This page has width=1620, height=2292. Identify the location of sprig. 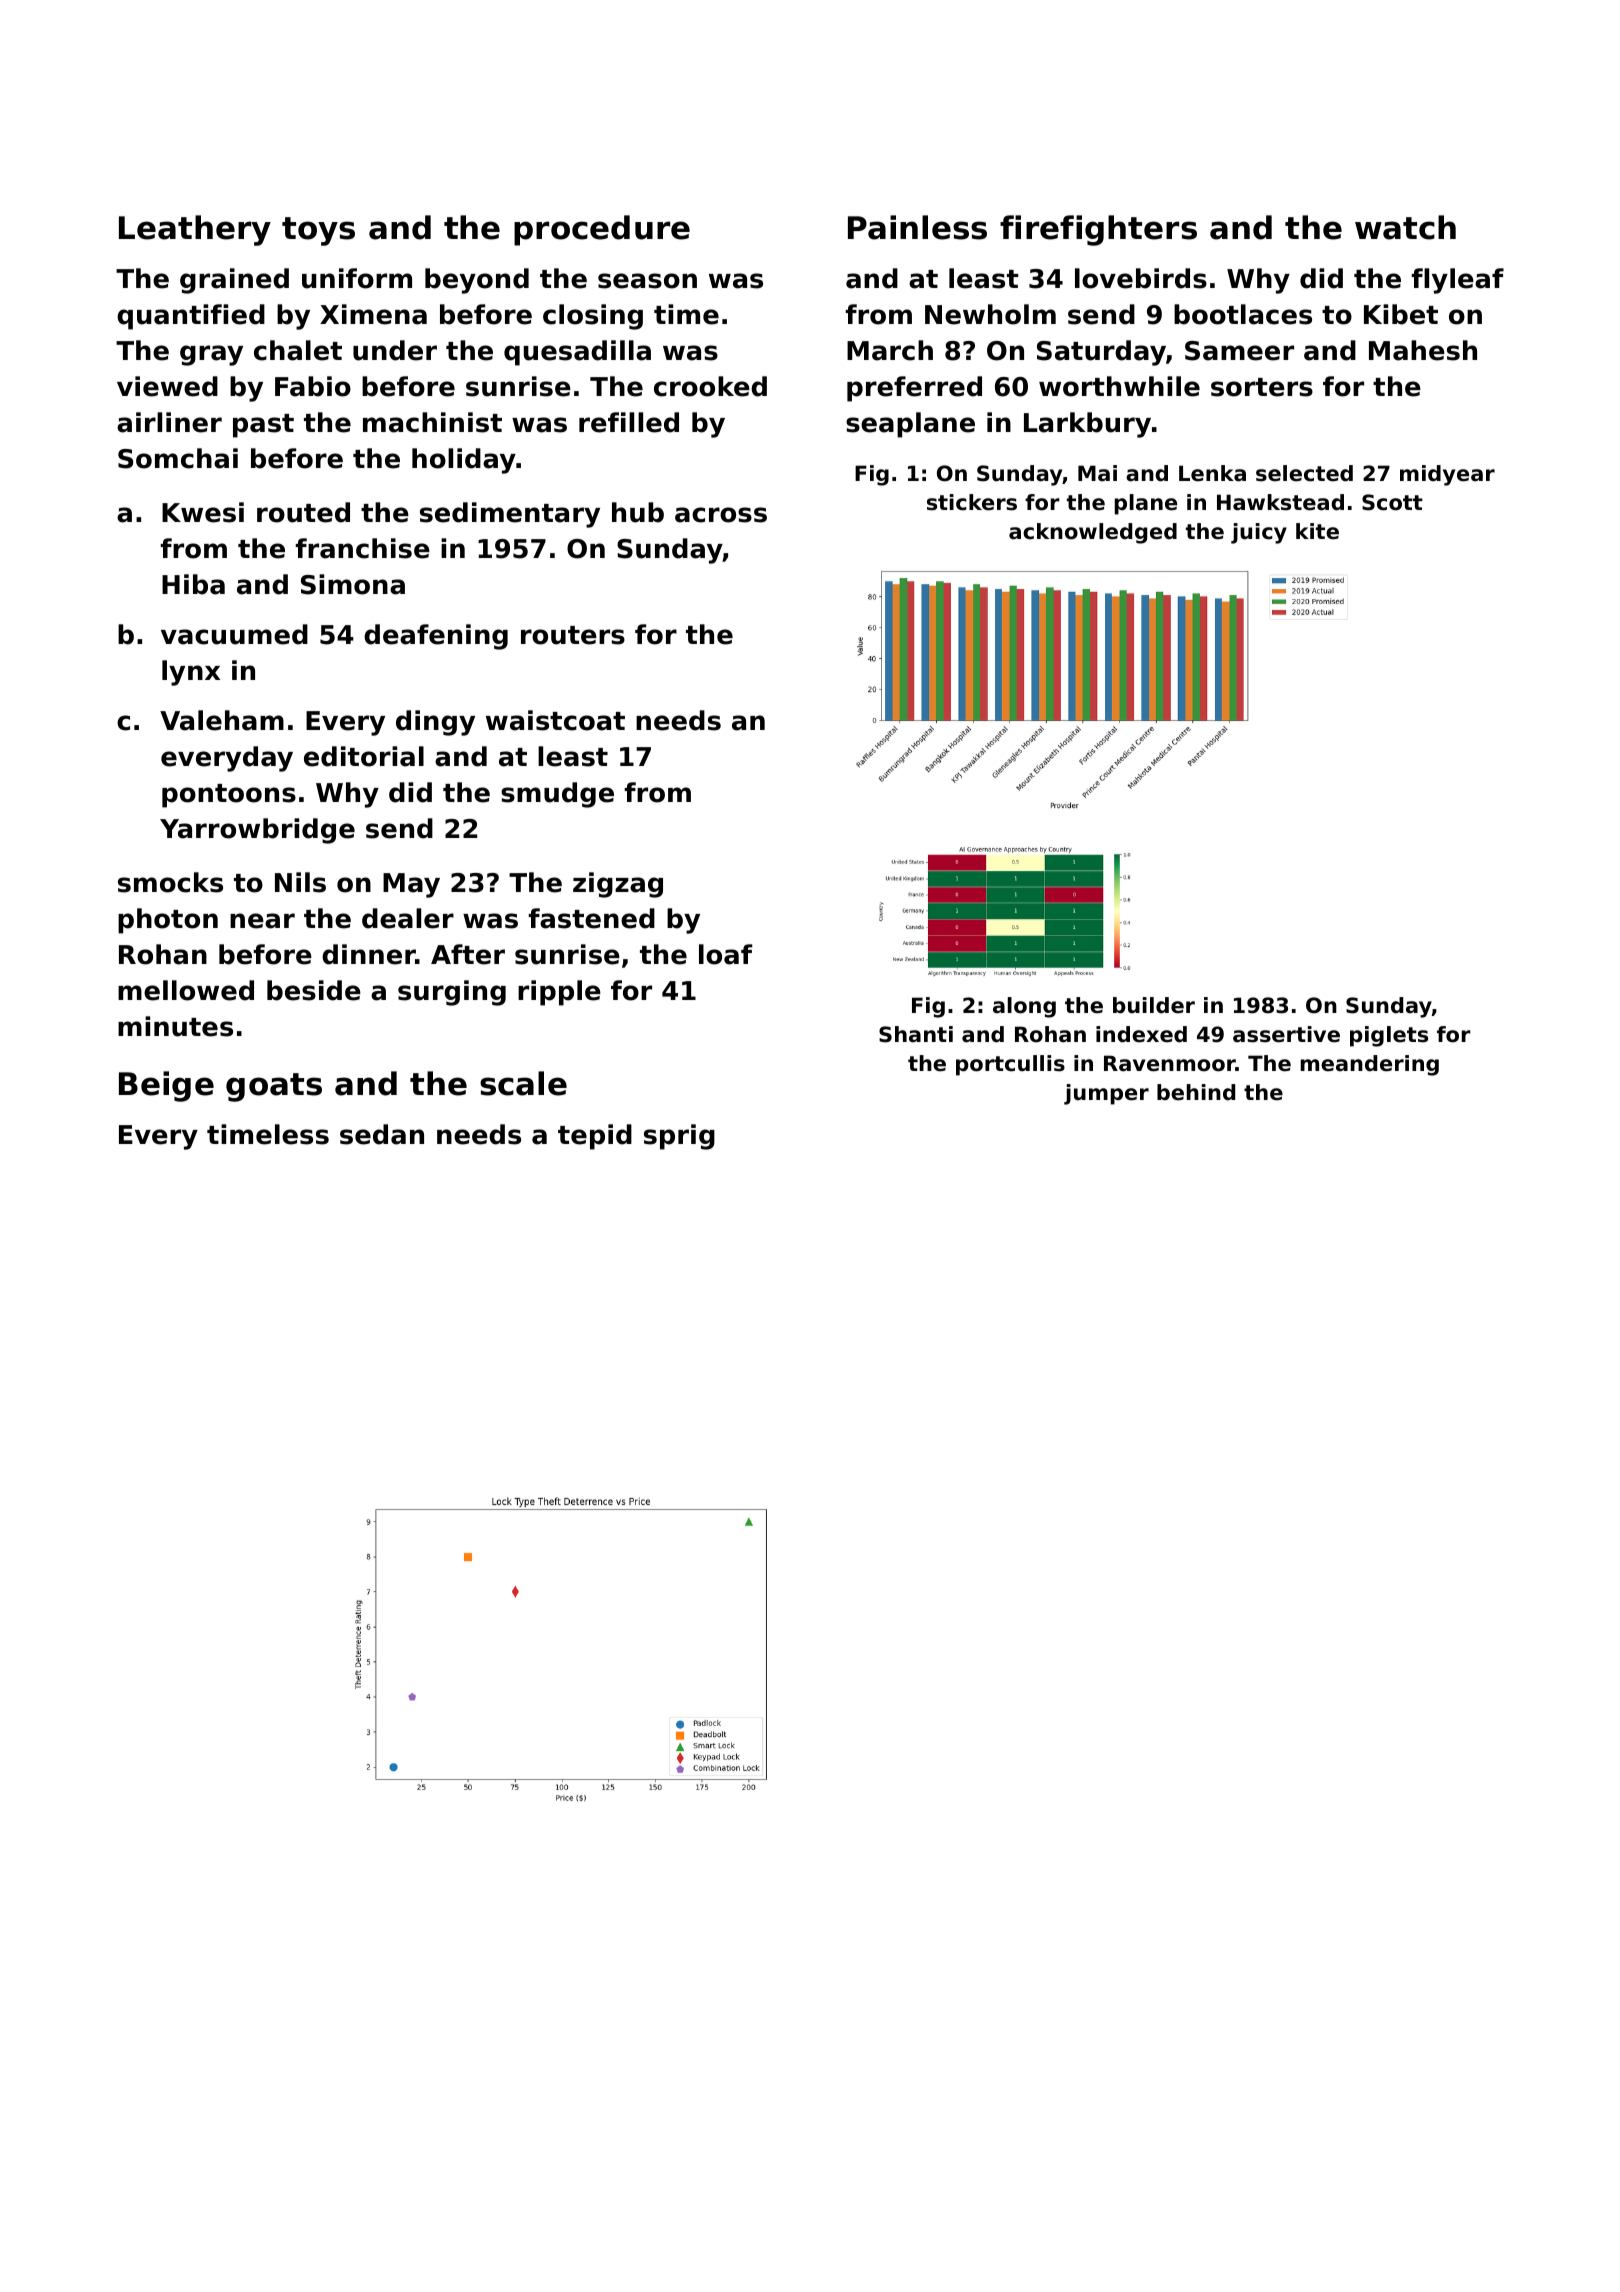
(679, 1137).
